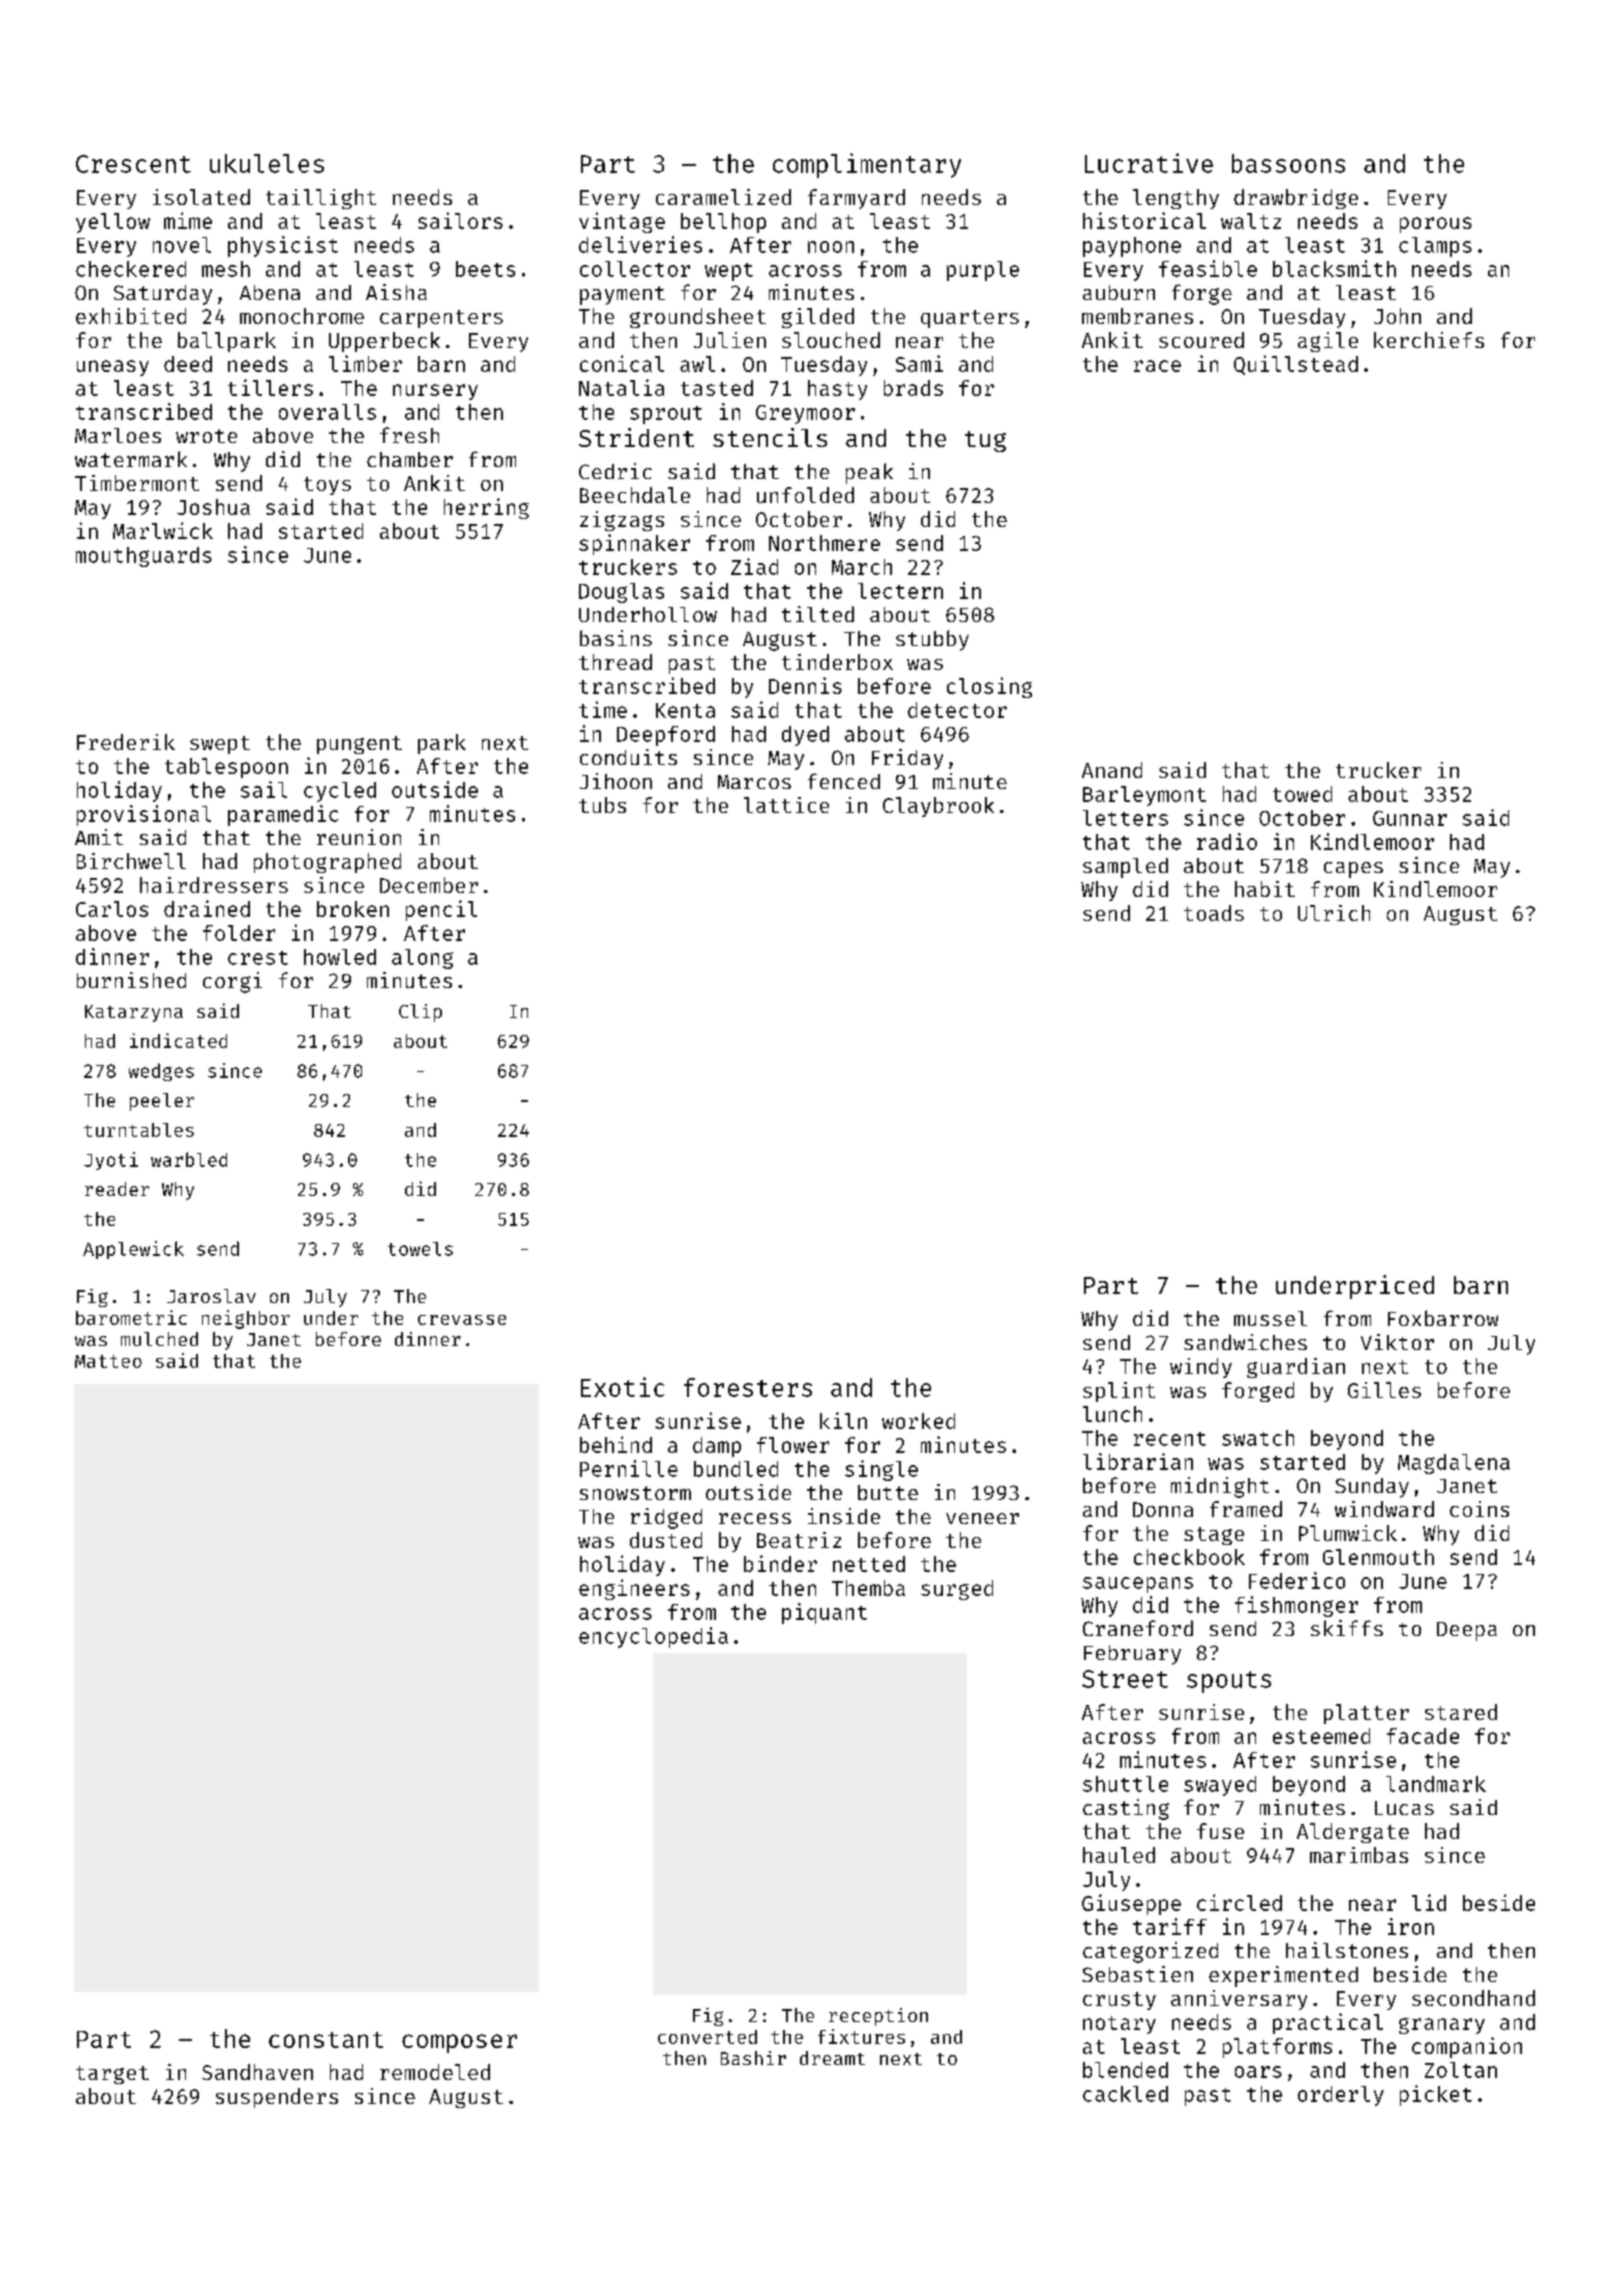  Describe the element at coordinates (878, 2017) in the image. I see `reception` at that location.
